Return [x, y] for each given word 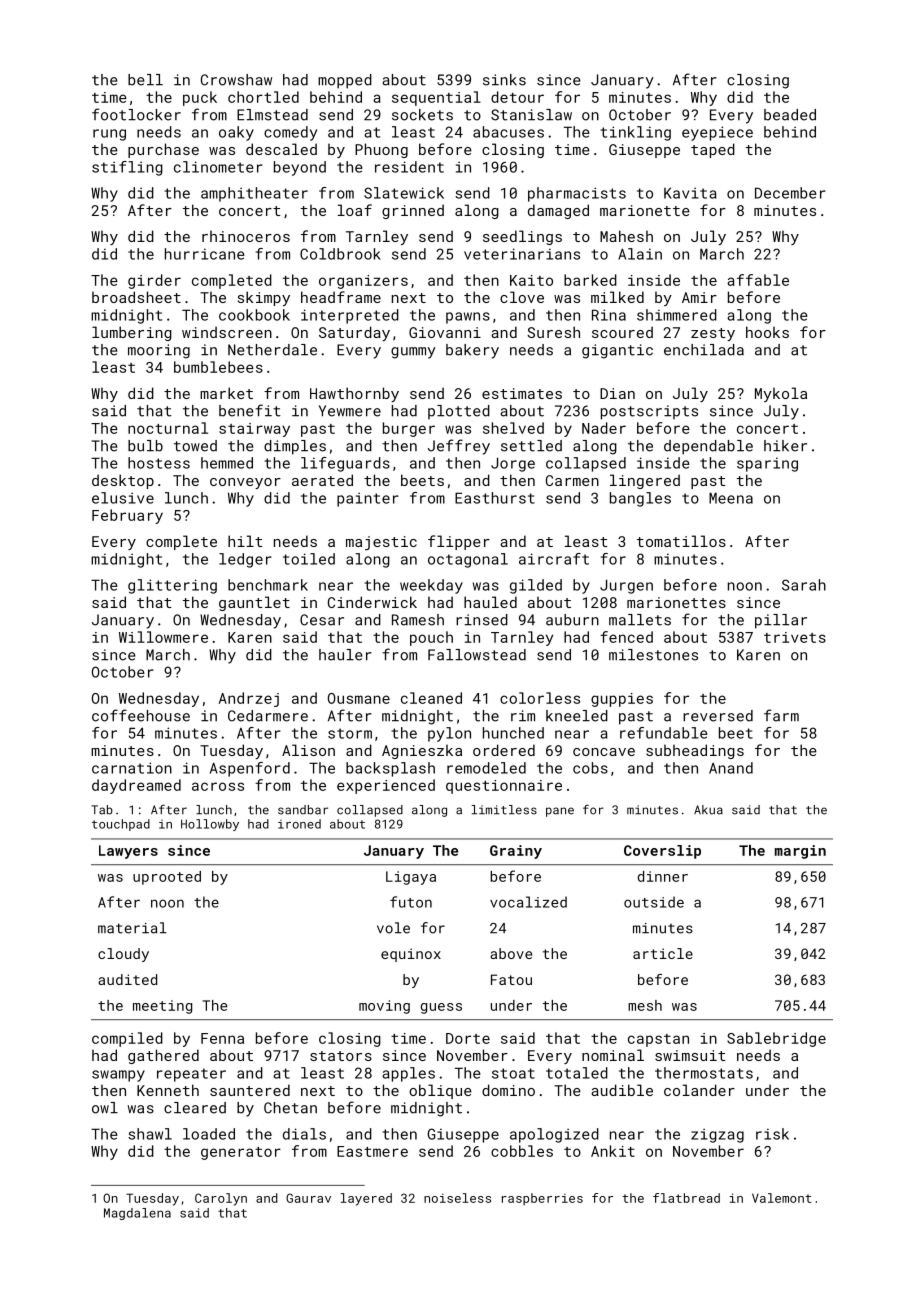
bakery [472, 351]
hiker [785, 446]
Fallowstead [477, 655]
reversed [718, 716]
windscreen [227, 332]
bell [145, 80]
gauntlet [254, 603]
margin [800, 852]
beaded [790, 115]
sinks [504, 80]
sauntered [250, 1090]
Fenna [222, 1038]
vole [393, 928]
